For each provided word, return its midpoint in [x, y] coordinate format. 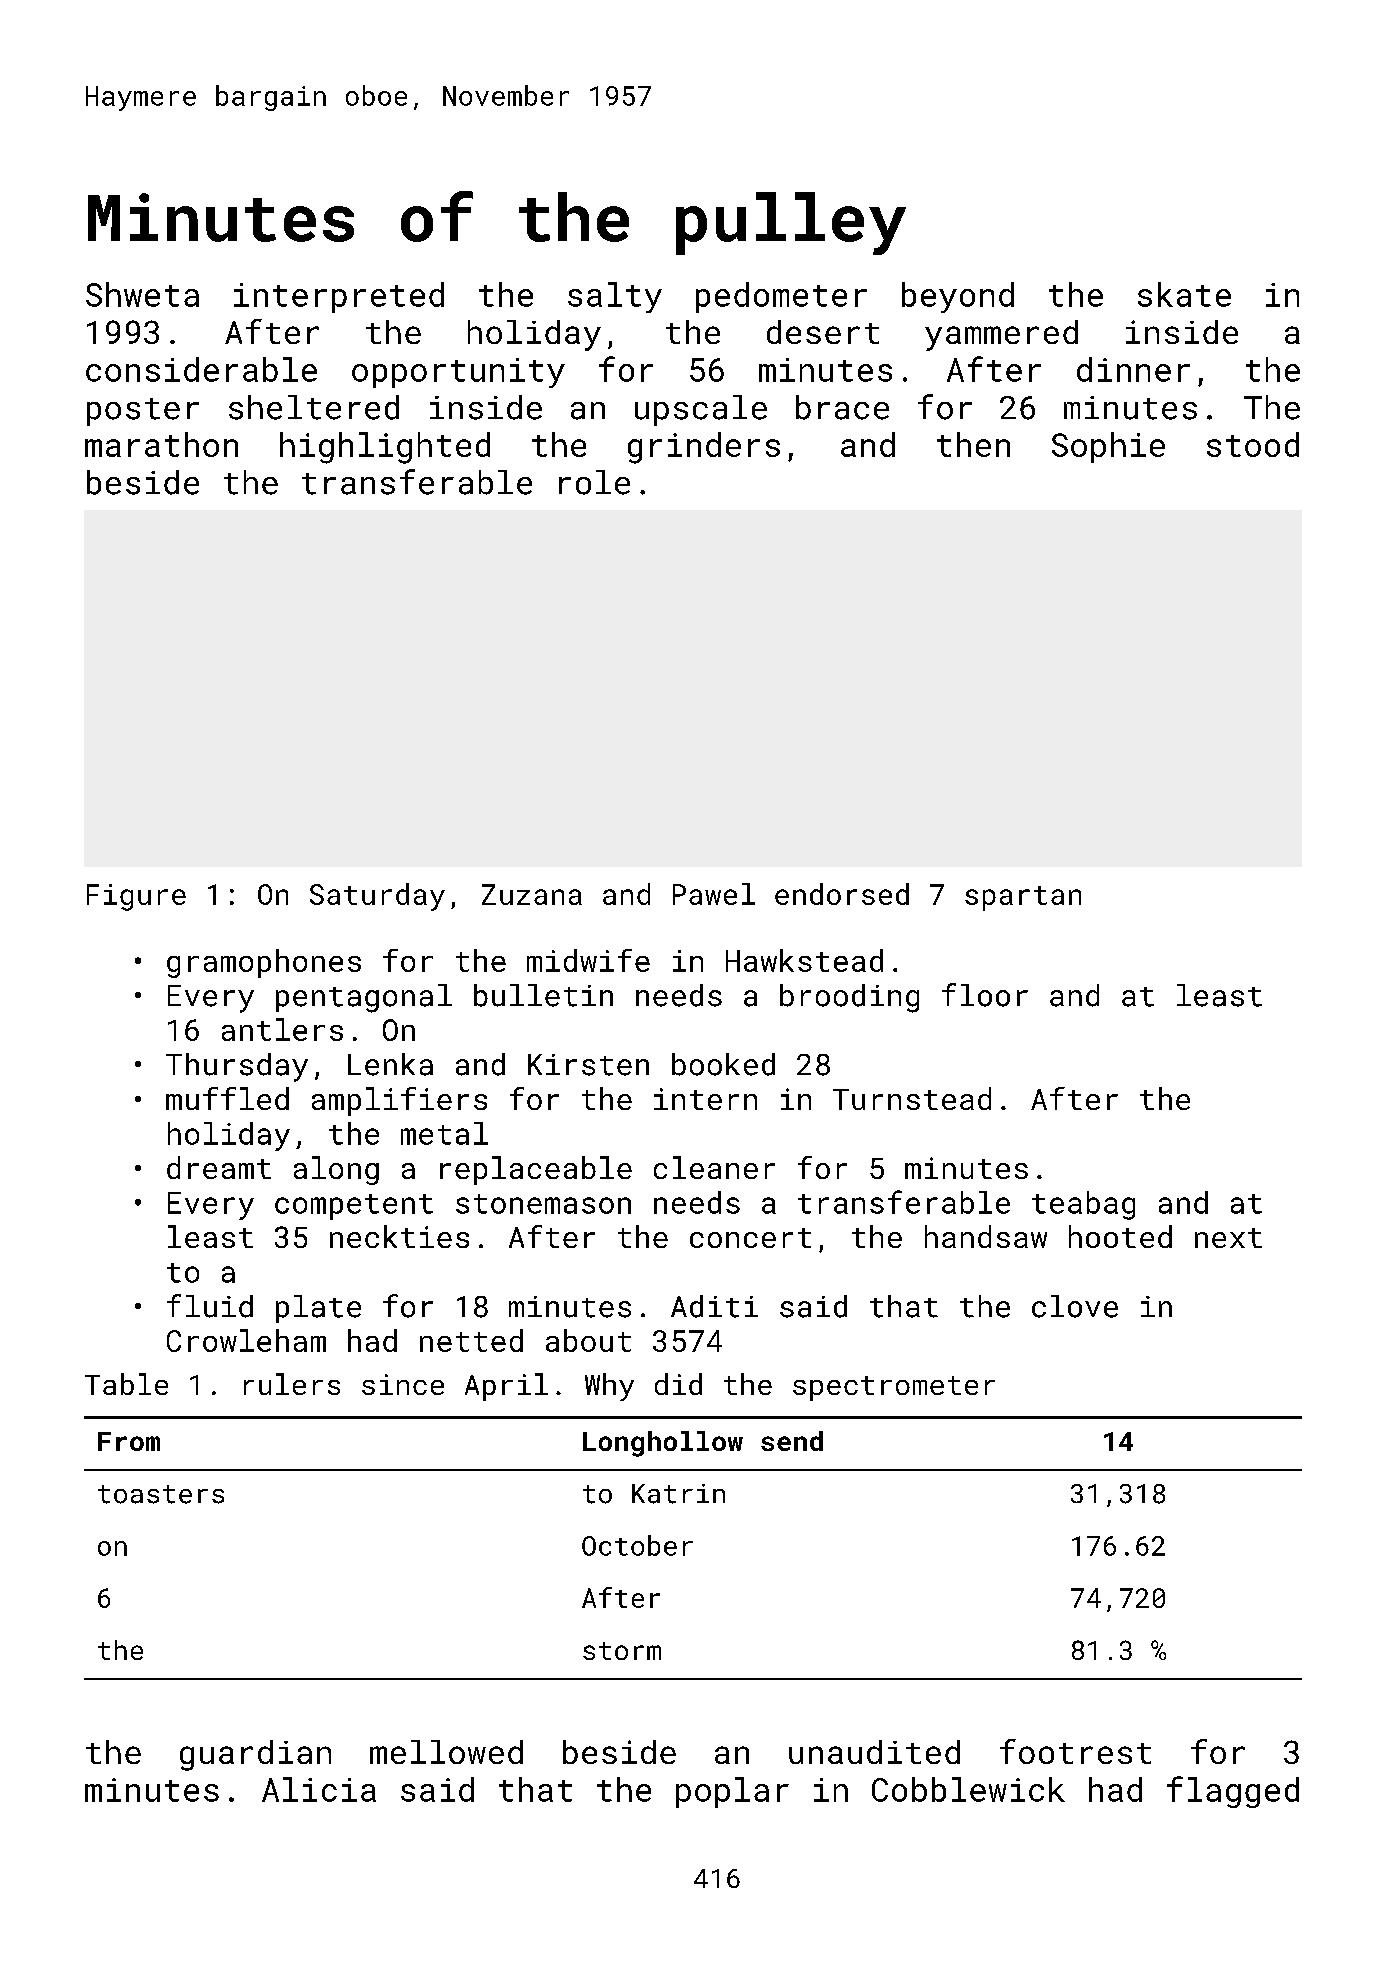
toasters [161, 1494]
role [594, 482]
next [1228, 1238]
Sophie [1108, 447]
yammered [1001, 335]
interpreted [339, 297]
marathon [161, 444]
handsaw [986, 1236]
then [973, 444]
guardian [255, 1755]
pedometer [781, 297]
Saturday [377, 897]
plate [318, 1309]
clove [1075, 1306]
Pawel [714, 894]
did [678, 1384]
